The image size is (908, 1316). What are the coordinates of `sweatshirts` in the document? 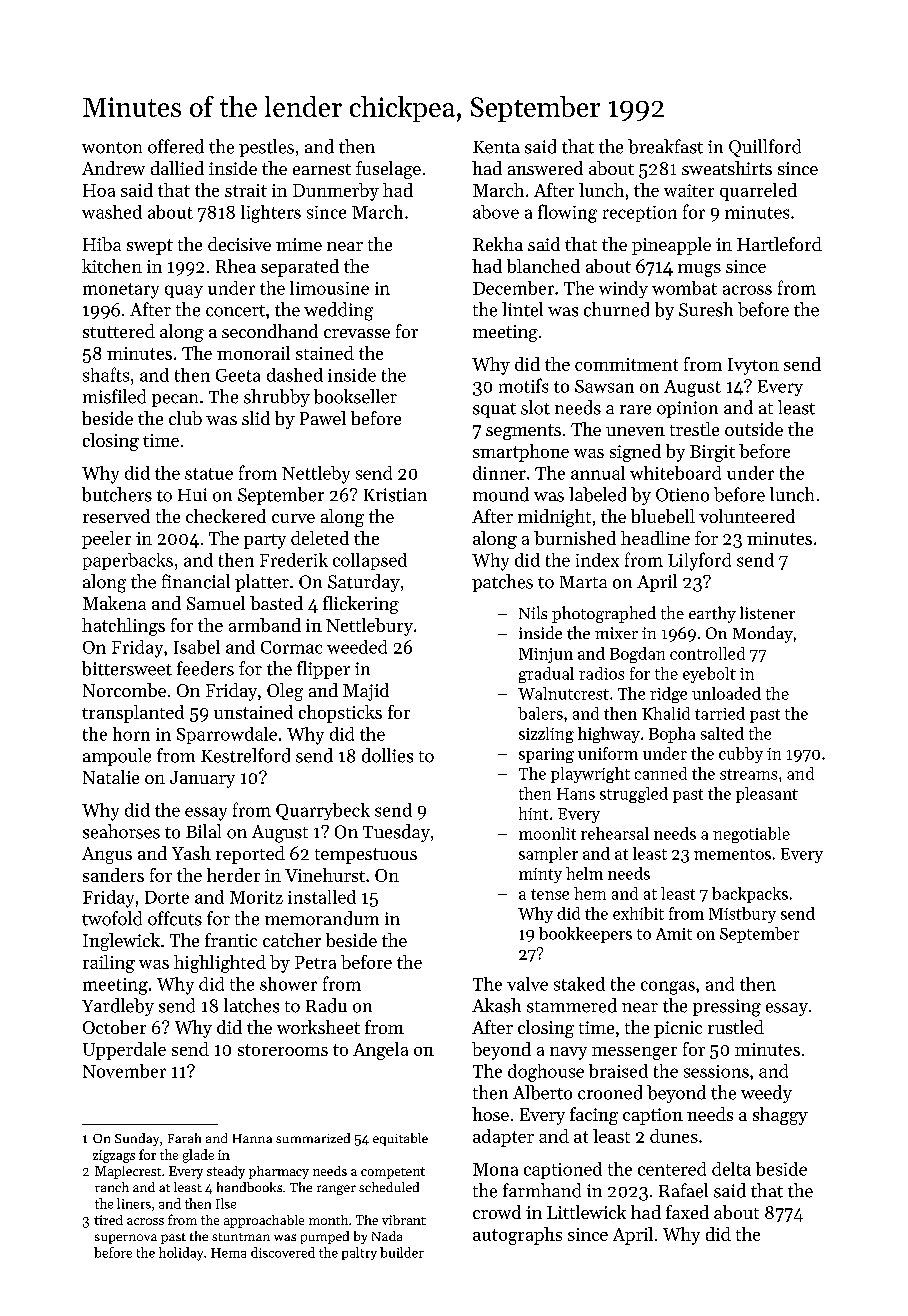 It's located at (727, 168).
